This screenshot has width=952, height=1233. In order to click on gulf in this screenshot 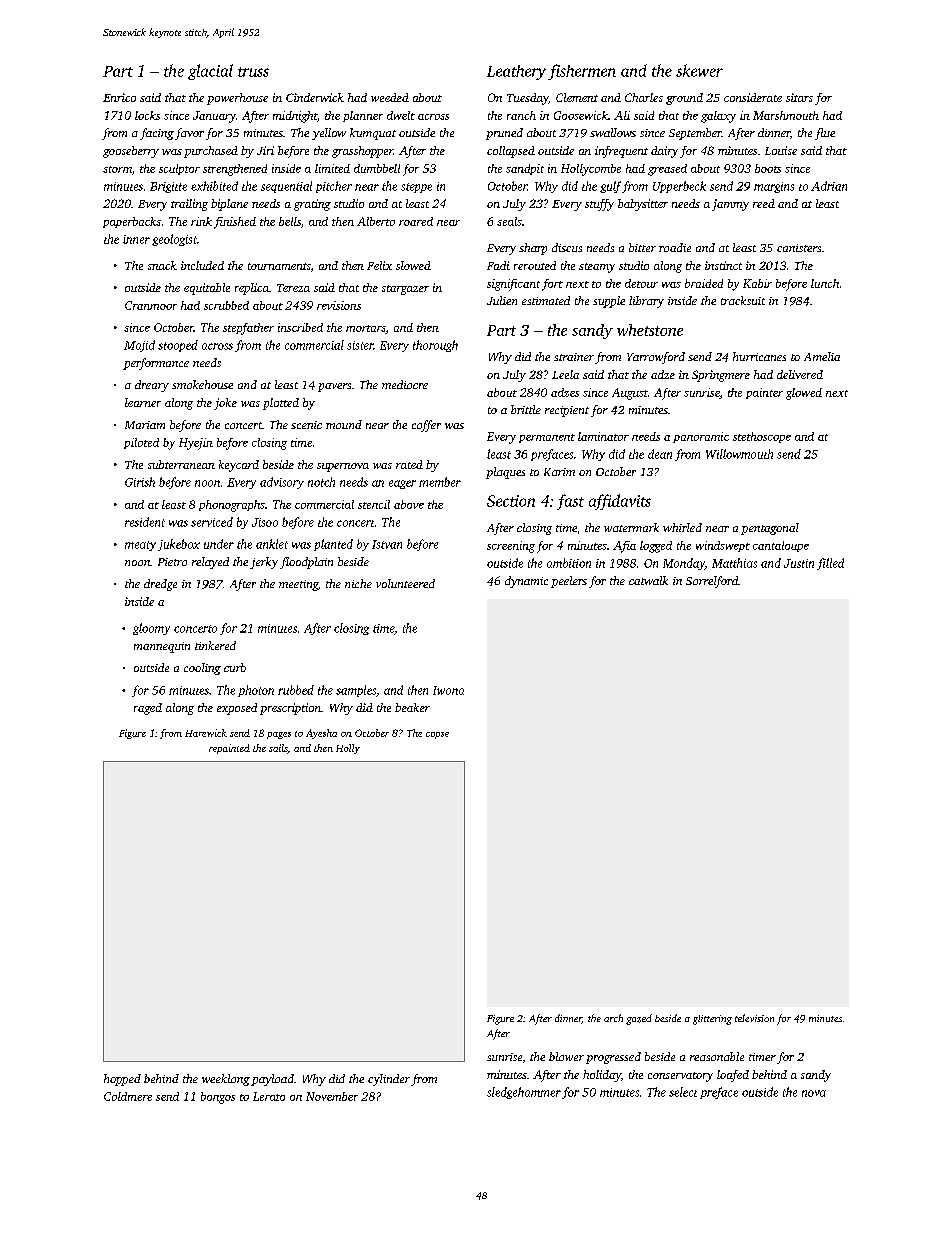, I will do `click(610, 187)`.
